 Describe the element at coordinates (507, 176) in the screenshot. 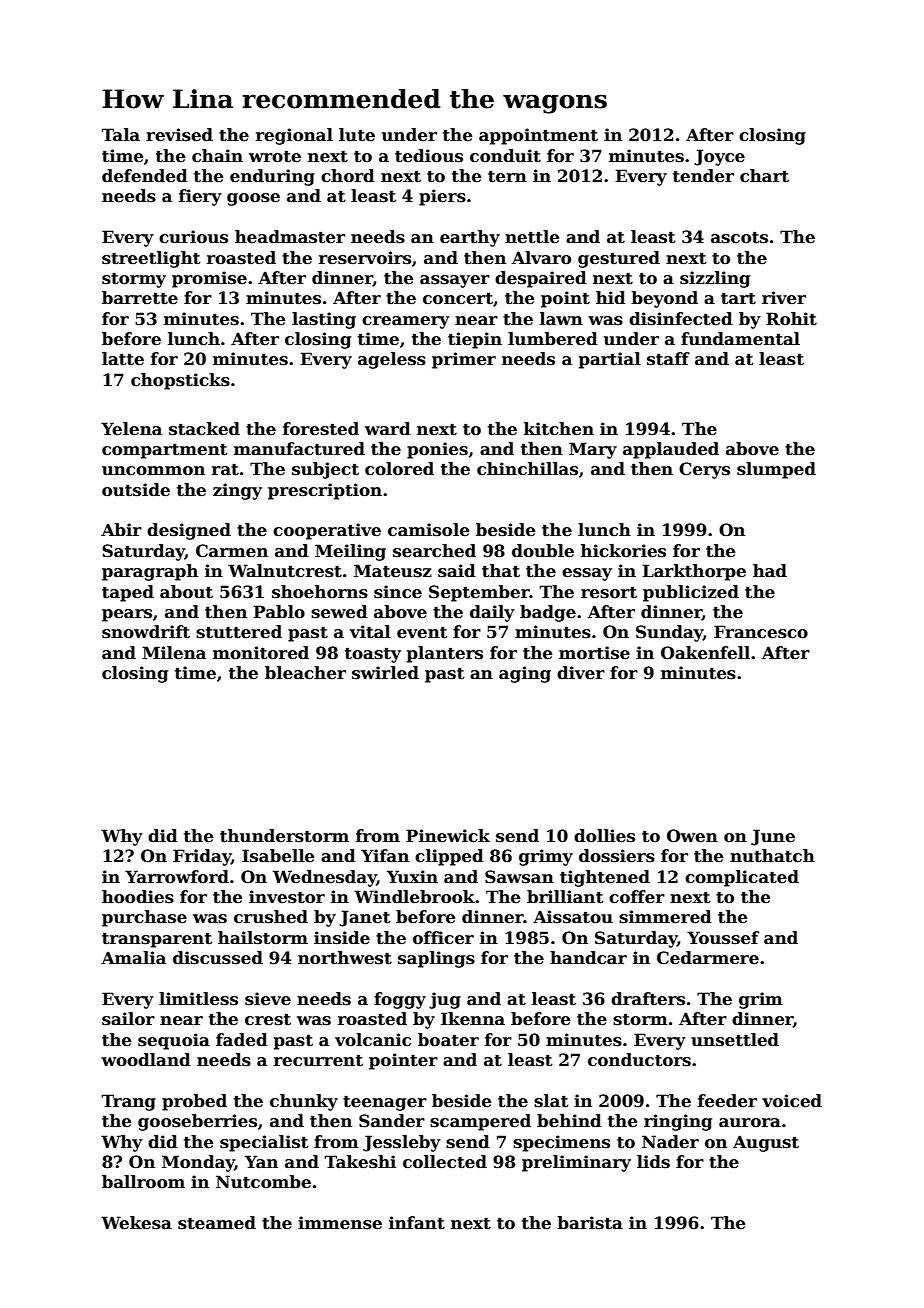

I see `tern` at that location.
